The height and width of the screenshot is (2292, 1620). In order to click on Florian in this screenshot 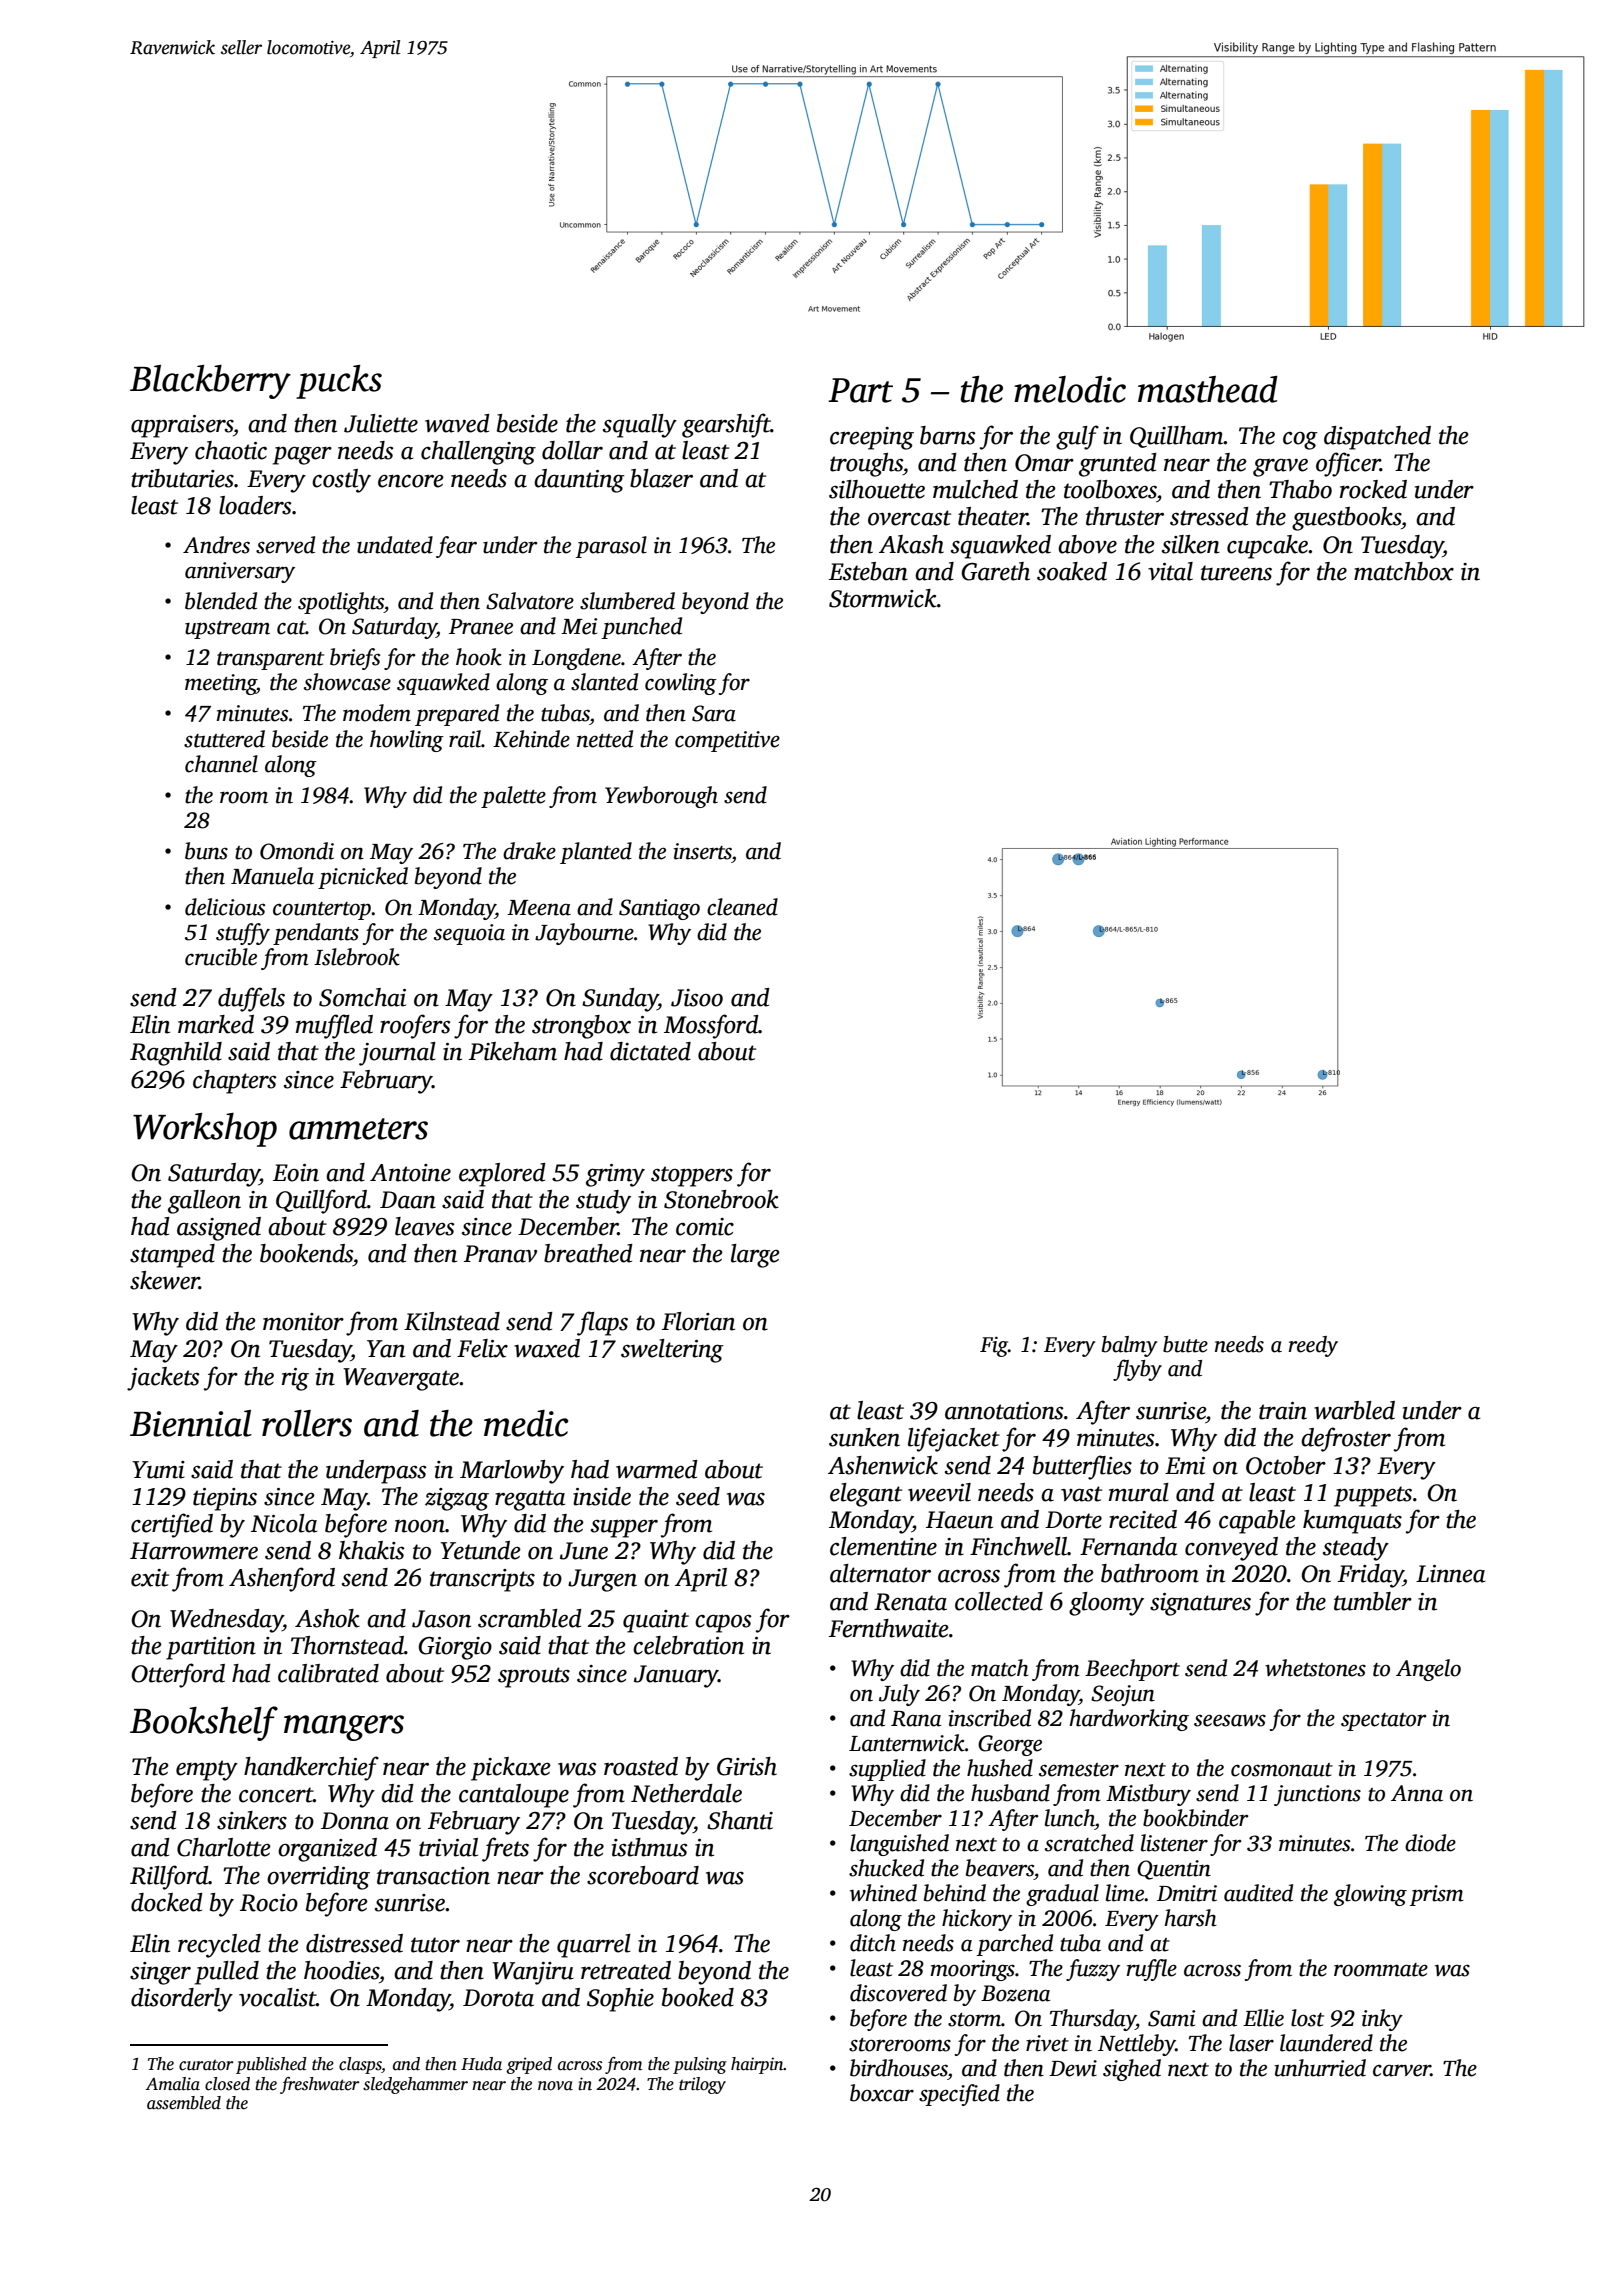, I will do `click(698, 1321)`.
